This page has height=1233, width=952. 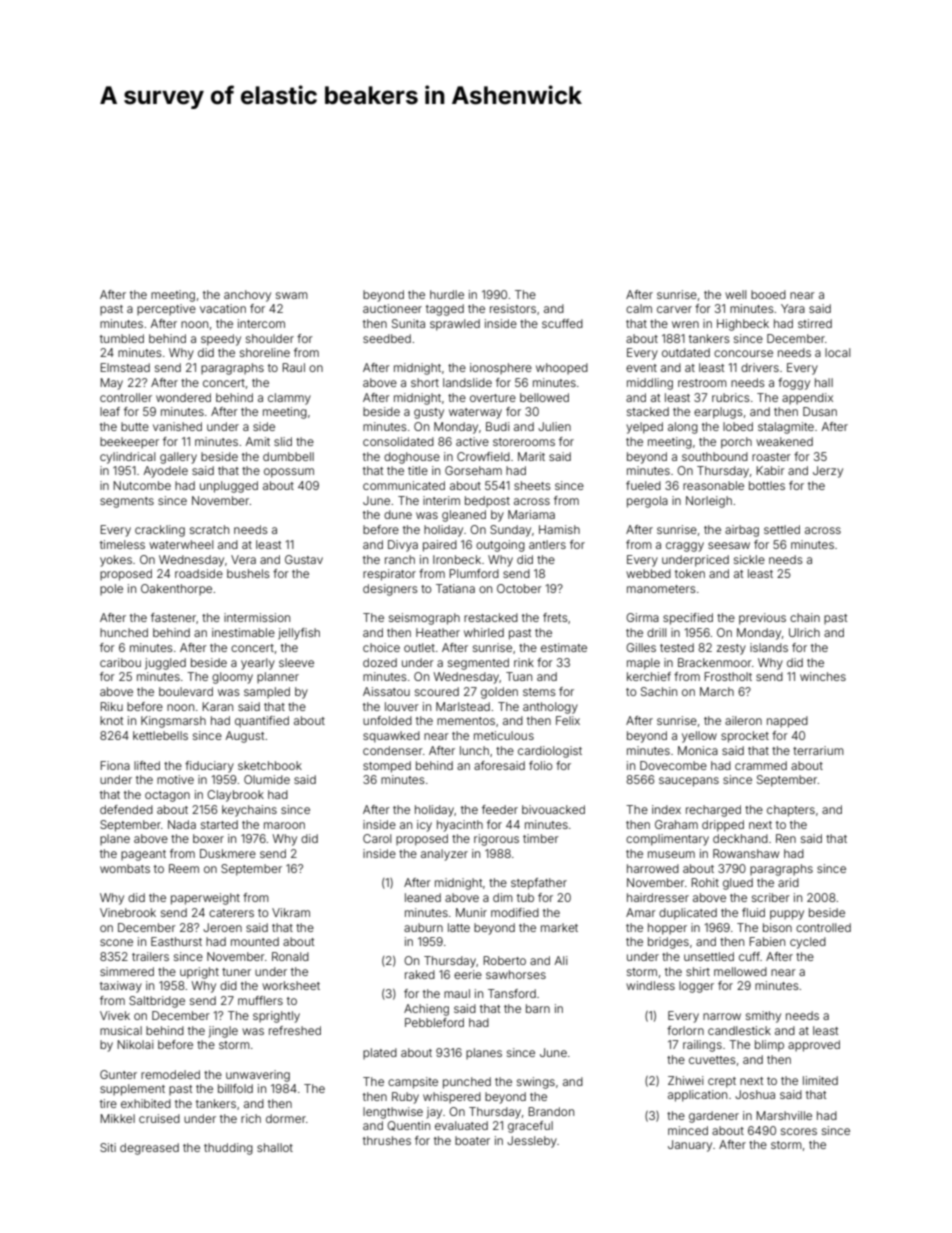 I want to click on terrarium, so click(x=818, y=750).
